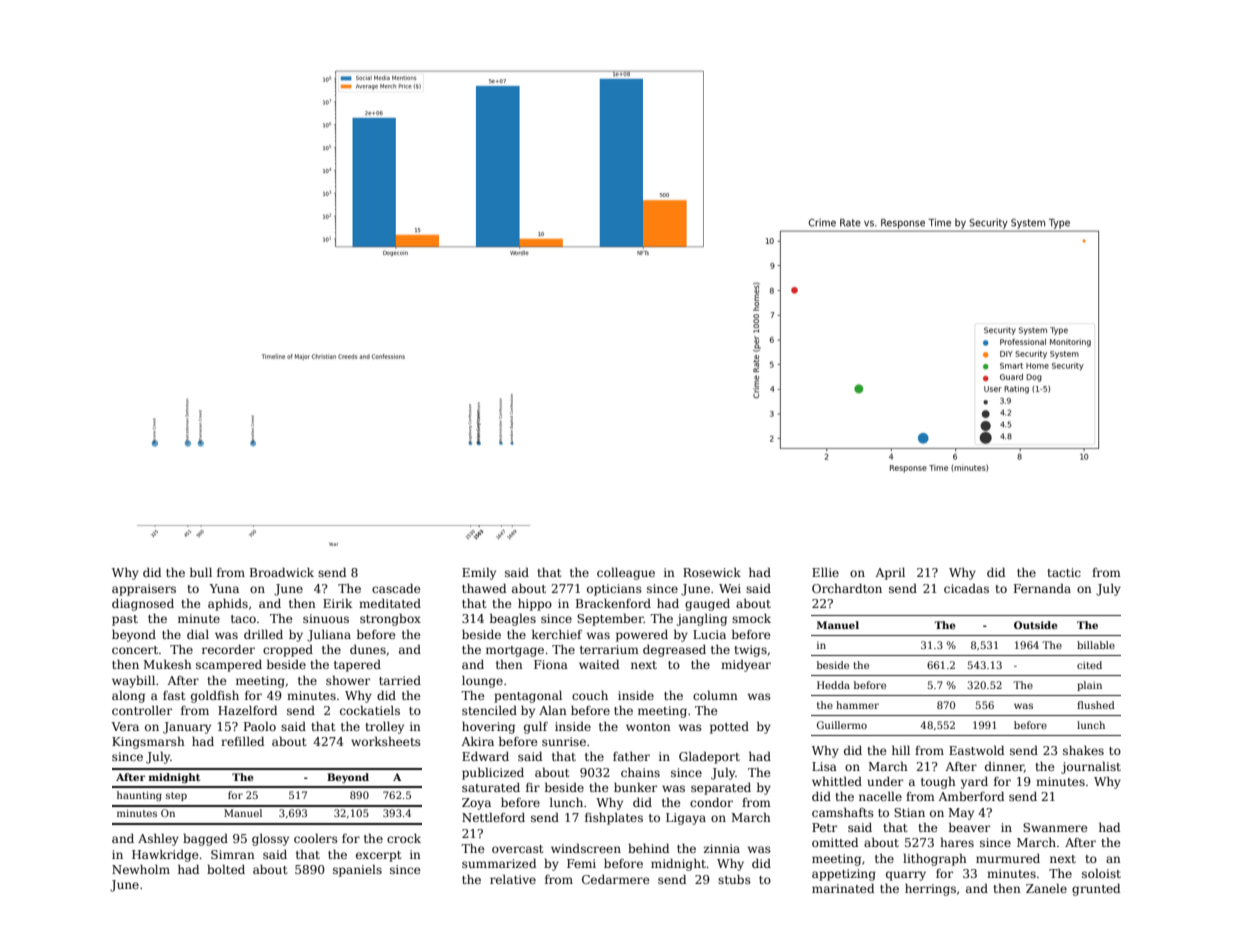 Image resolution: width=1233 pixels, height=952 pixels. What do you see at coordinates (139, 796) in the screenshot?
I see `haunting` at bounding box center [139, 796].
